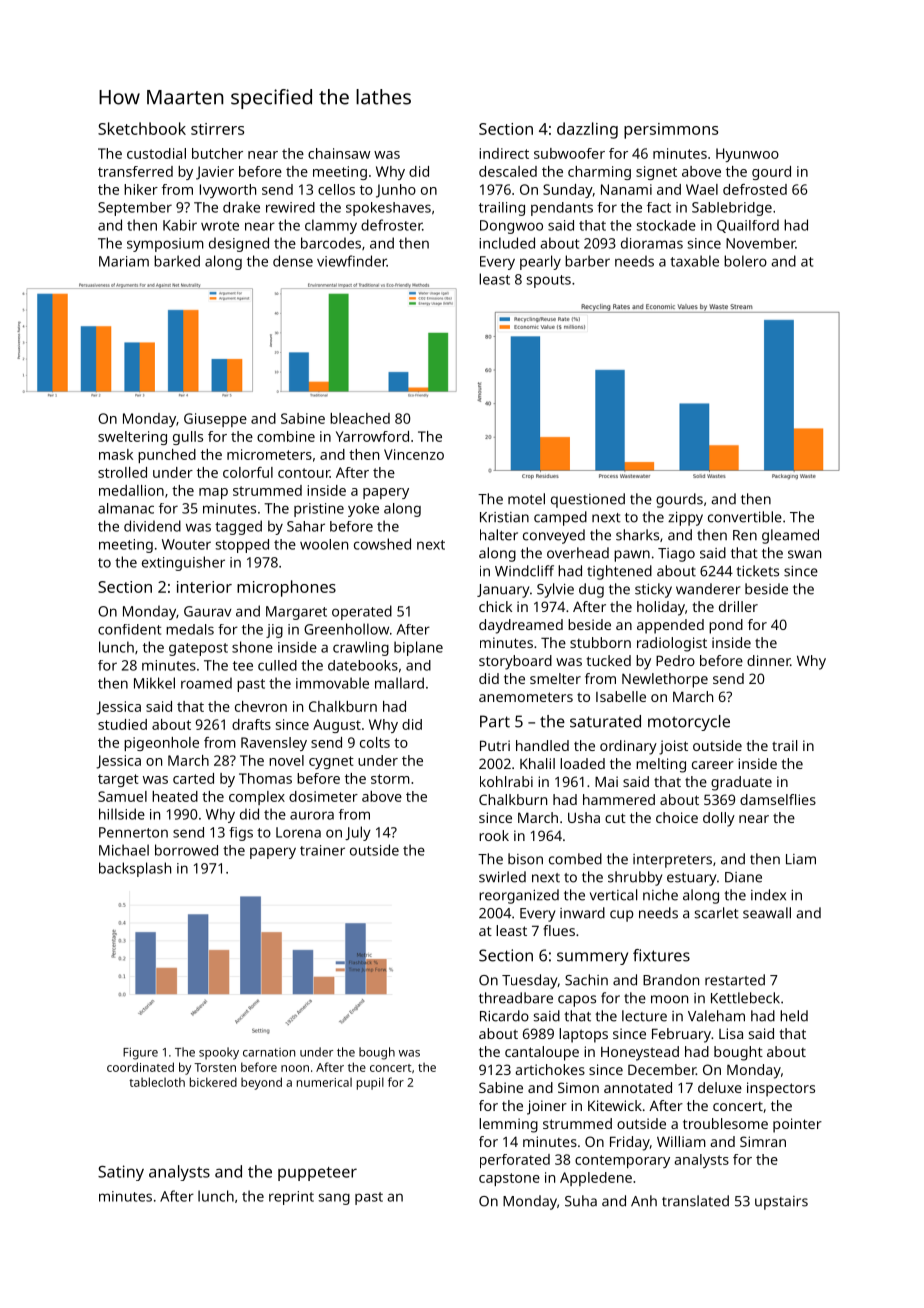 The image size is (924, 1308). I want to click on included, so click(507, 243).
